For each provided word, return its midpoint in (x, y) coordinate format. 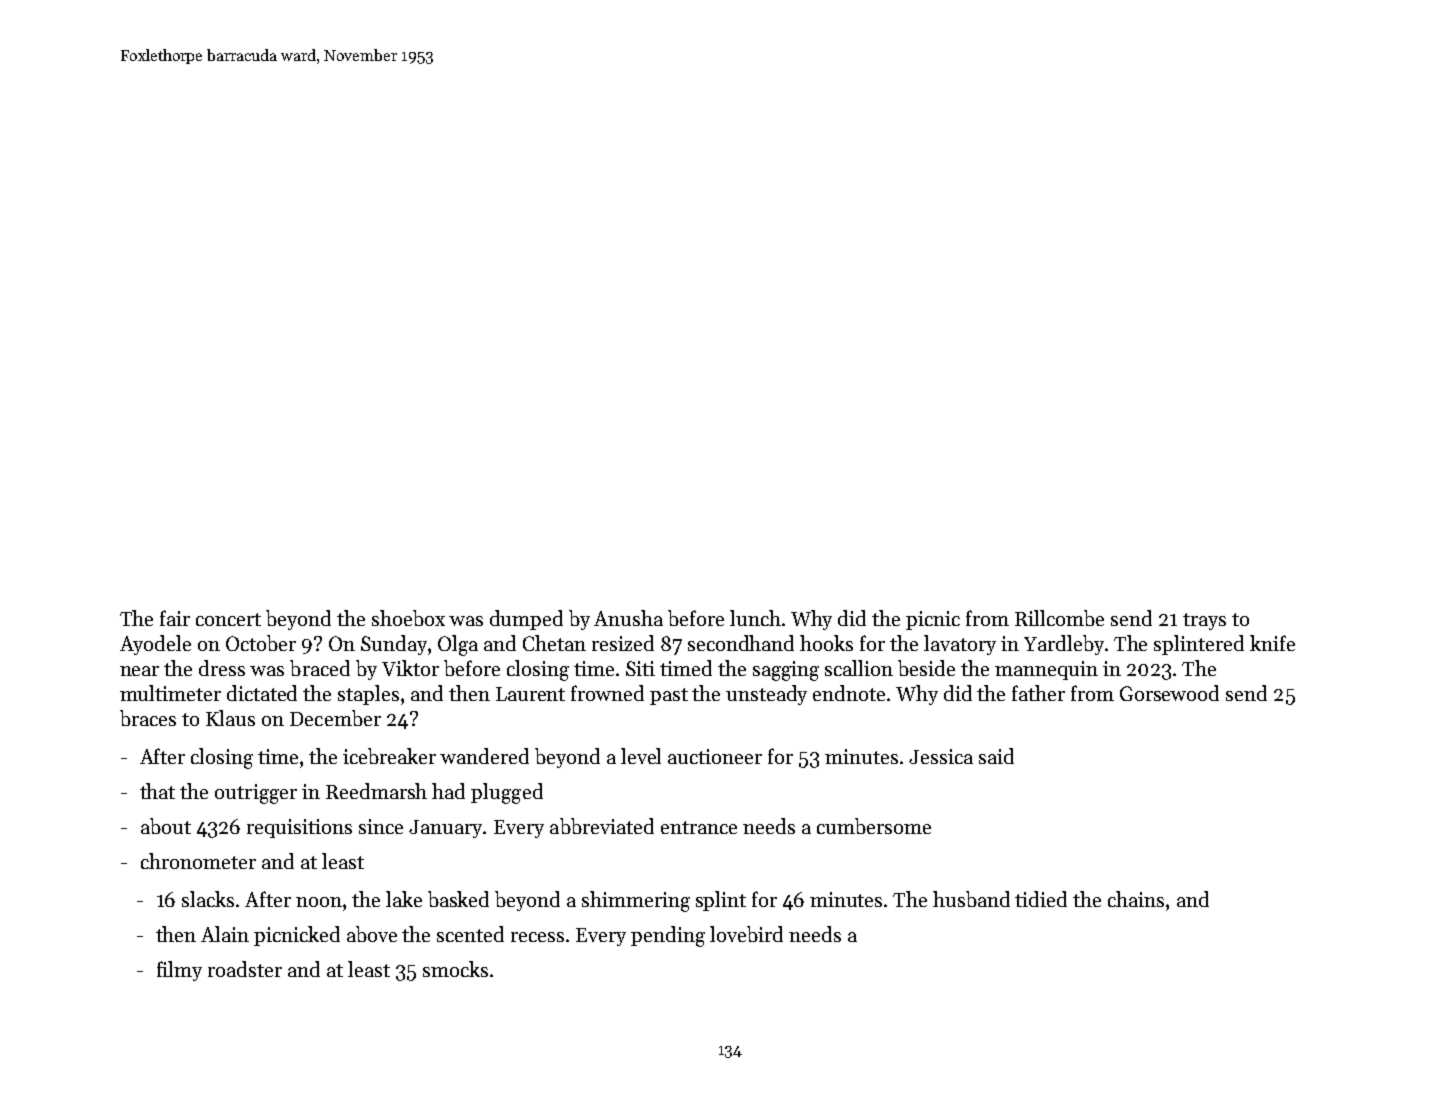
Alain (225, 934)
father (1038, 693)
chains (1136, 899)
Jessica (941, 756)
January (445, 829)
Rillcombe (1059, 618)
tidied (1041, 899)
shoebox (408, 618)
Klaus (230, 718)
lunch (755, 618)
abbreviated (602, 826)
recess (537, 937)
